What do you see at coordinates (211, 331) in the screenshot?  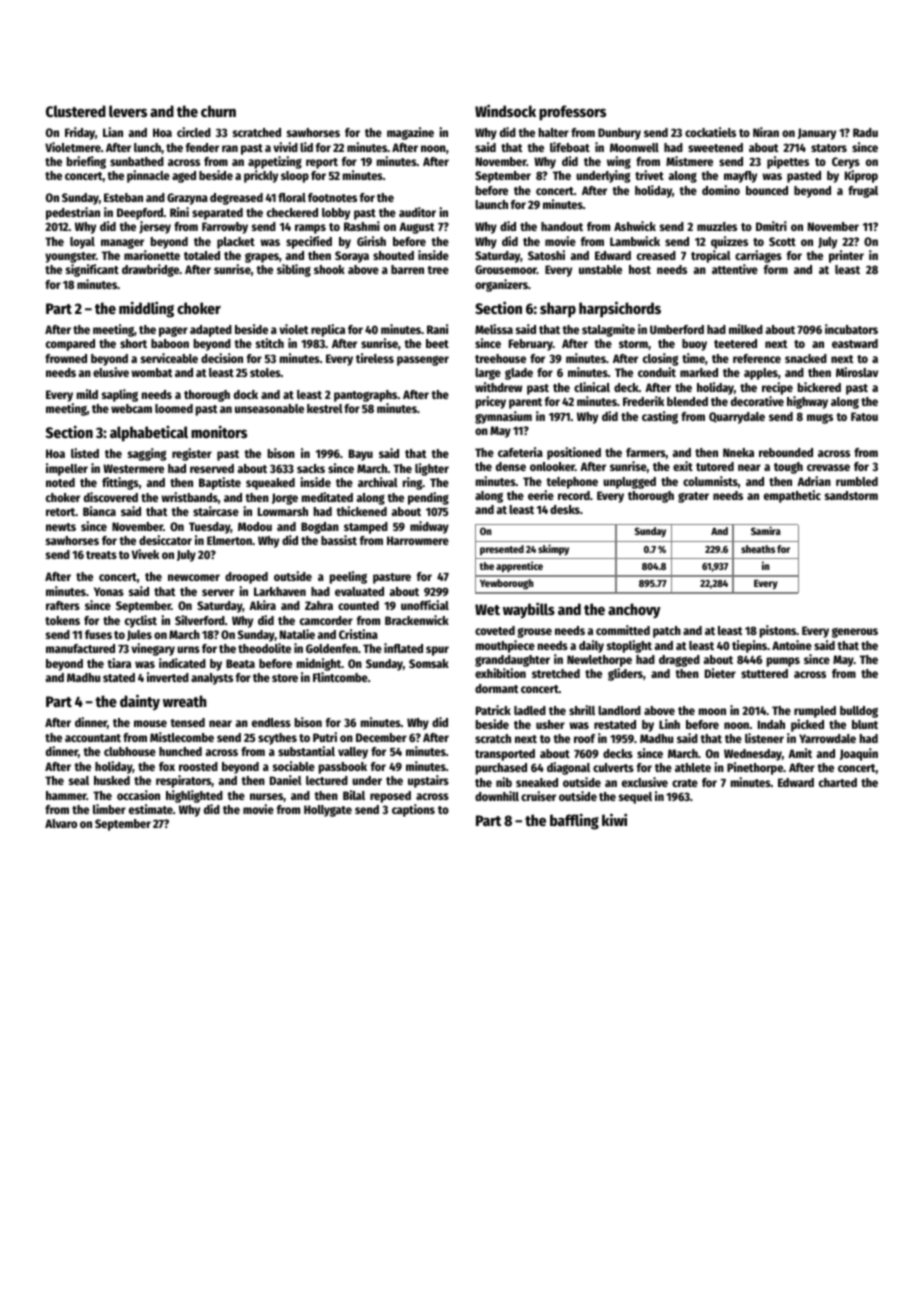 I see `adapted` at bounding box center [211, 331].
